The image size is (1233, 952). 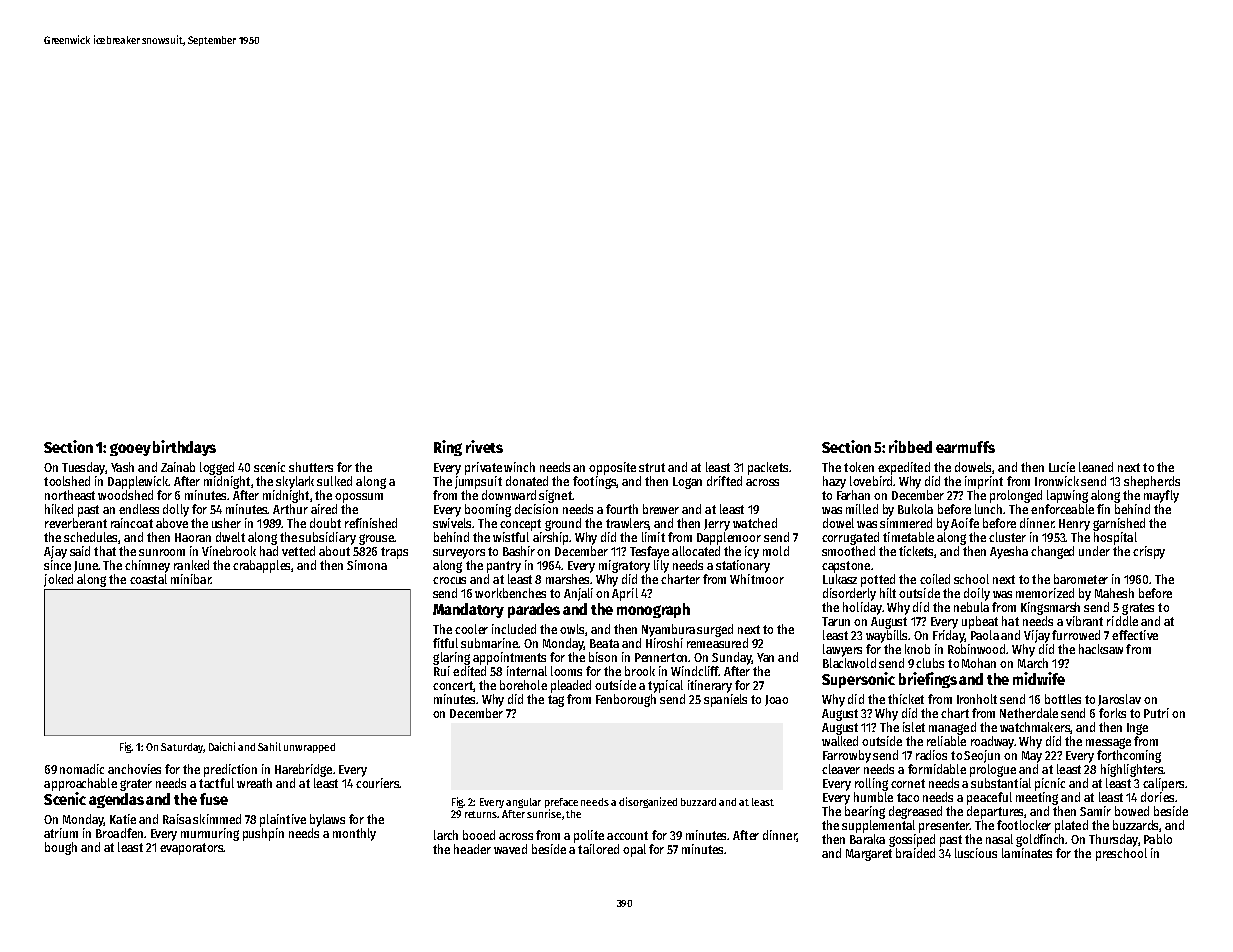 I want to click on minibar, so click(x=191, y=579).
